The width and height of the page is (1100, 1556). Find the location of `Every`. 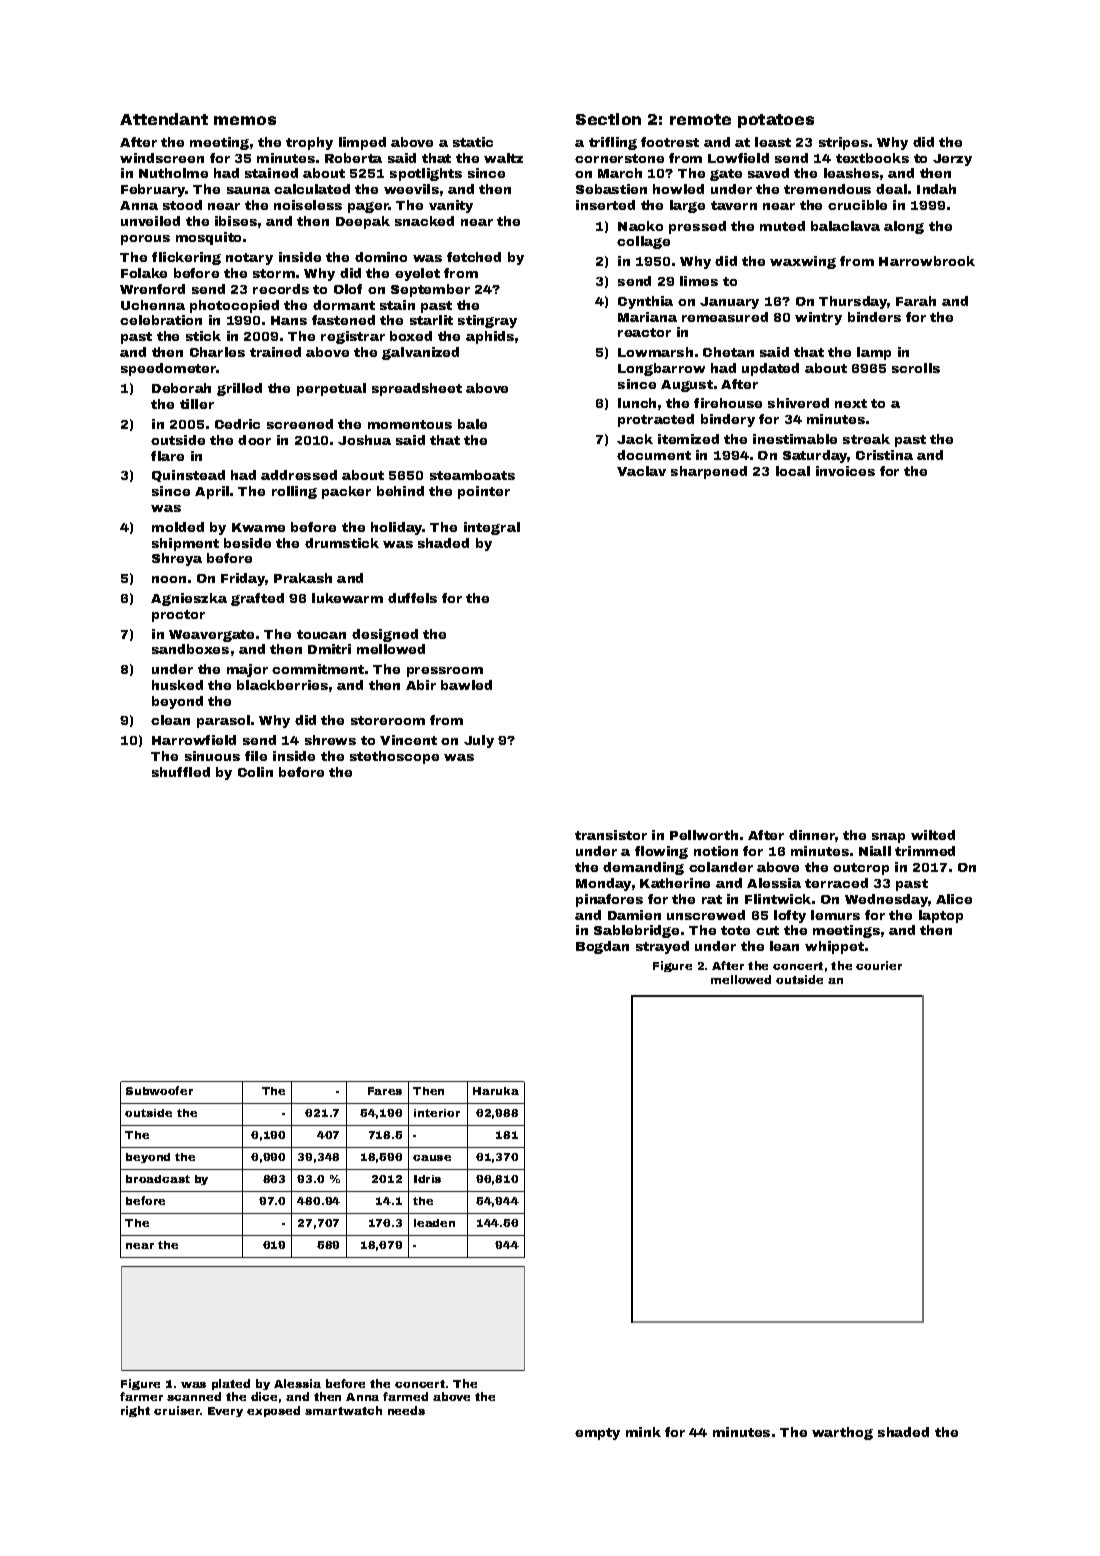

Every is located at coordinates (225, 1412).
